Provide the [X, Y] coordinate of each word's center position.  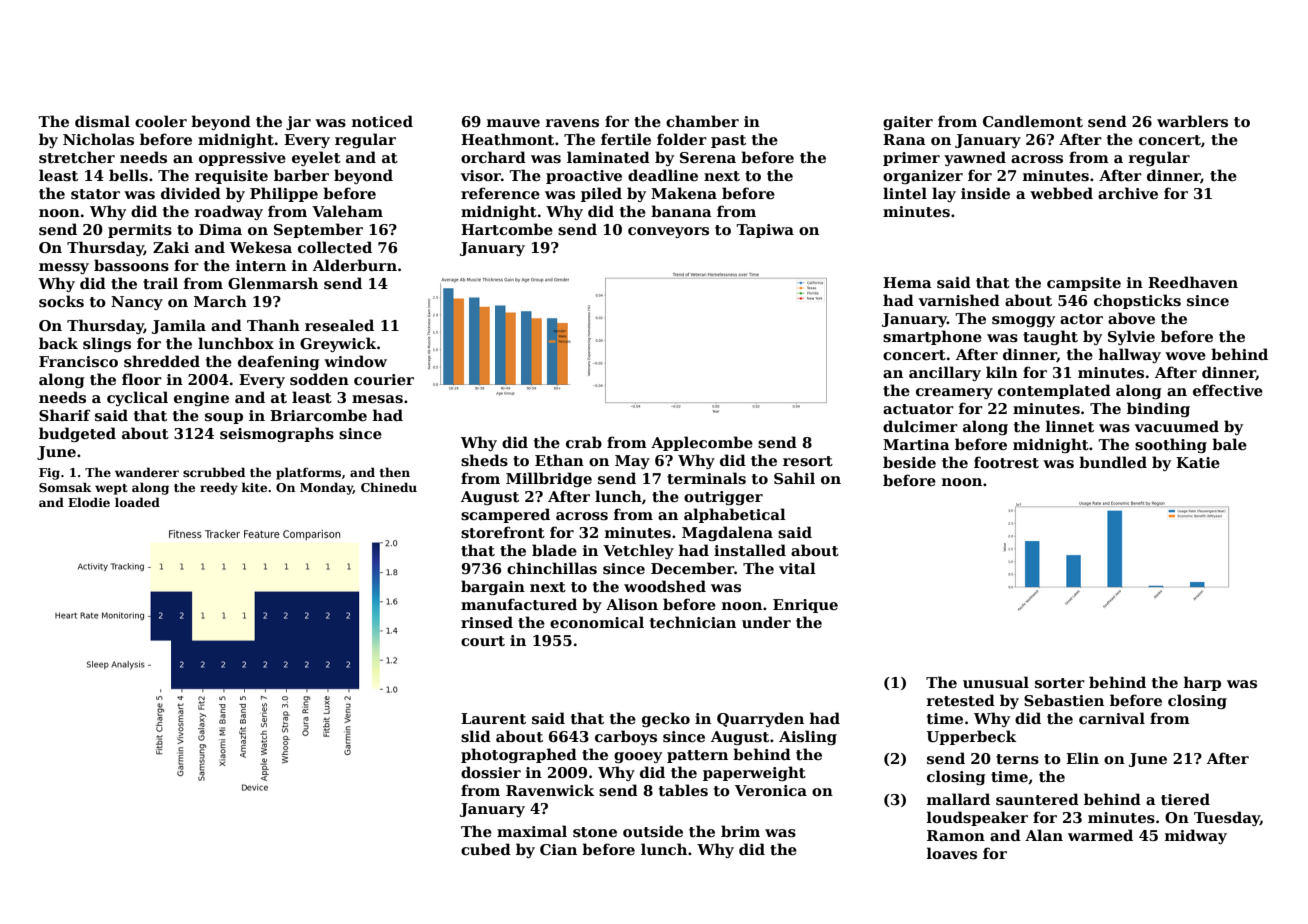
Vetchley [638, 551]
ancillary [945, 373]
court [483, 641]
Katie [1198, 462]
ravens [572, 123]
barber [301, 175]
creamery [954, 393]
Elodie [89, 502]
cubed [486, 849]
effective [1228, 390]
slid [476, 736]
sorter [1060, 683]
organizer [923, 177]
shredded [162, 361]
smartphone [932, 337]
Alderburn [355, 265]
